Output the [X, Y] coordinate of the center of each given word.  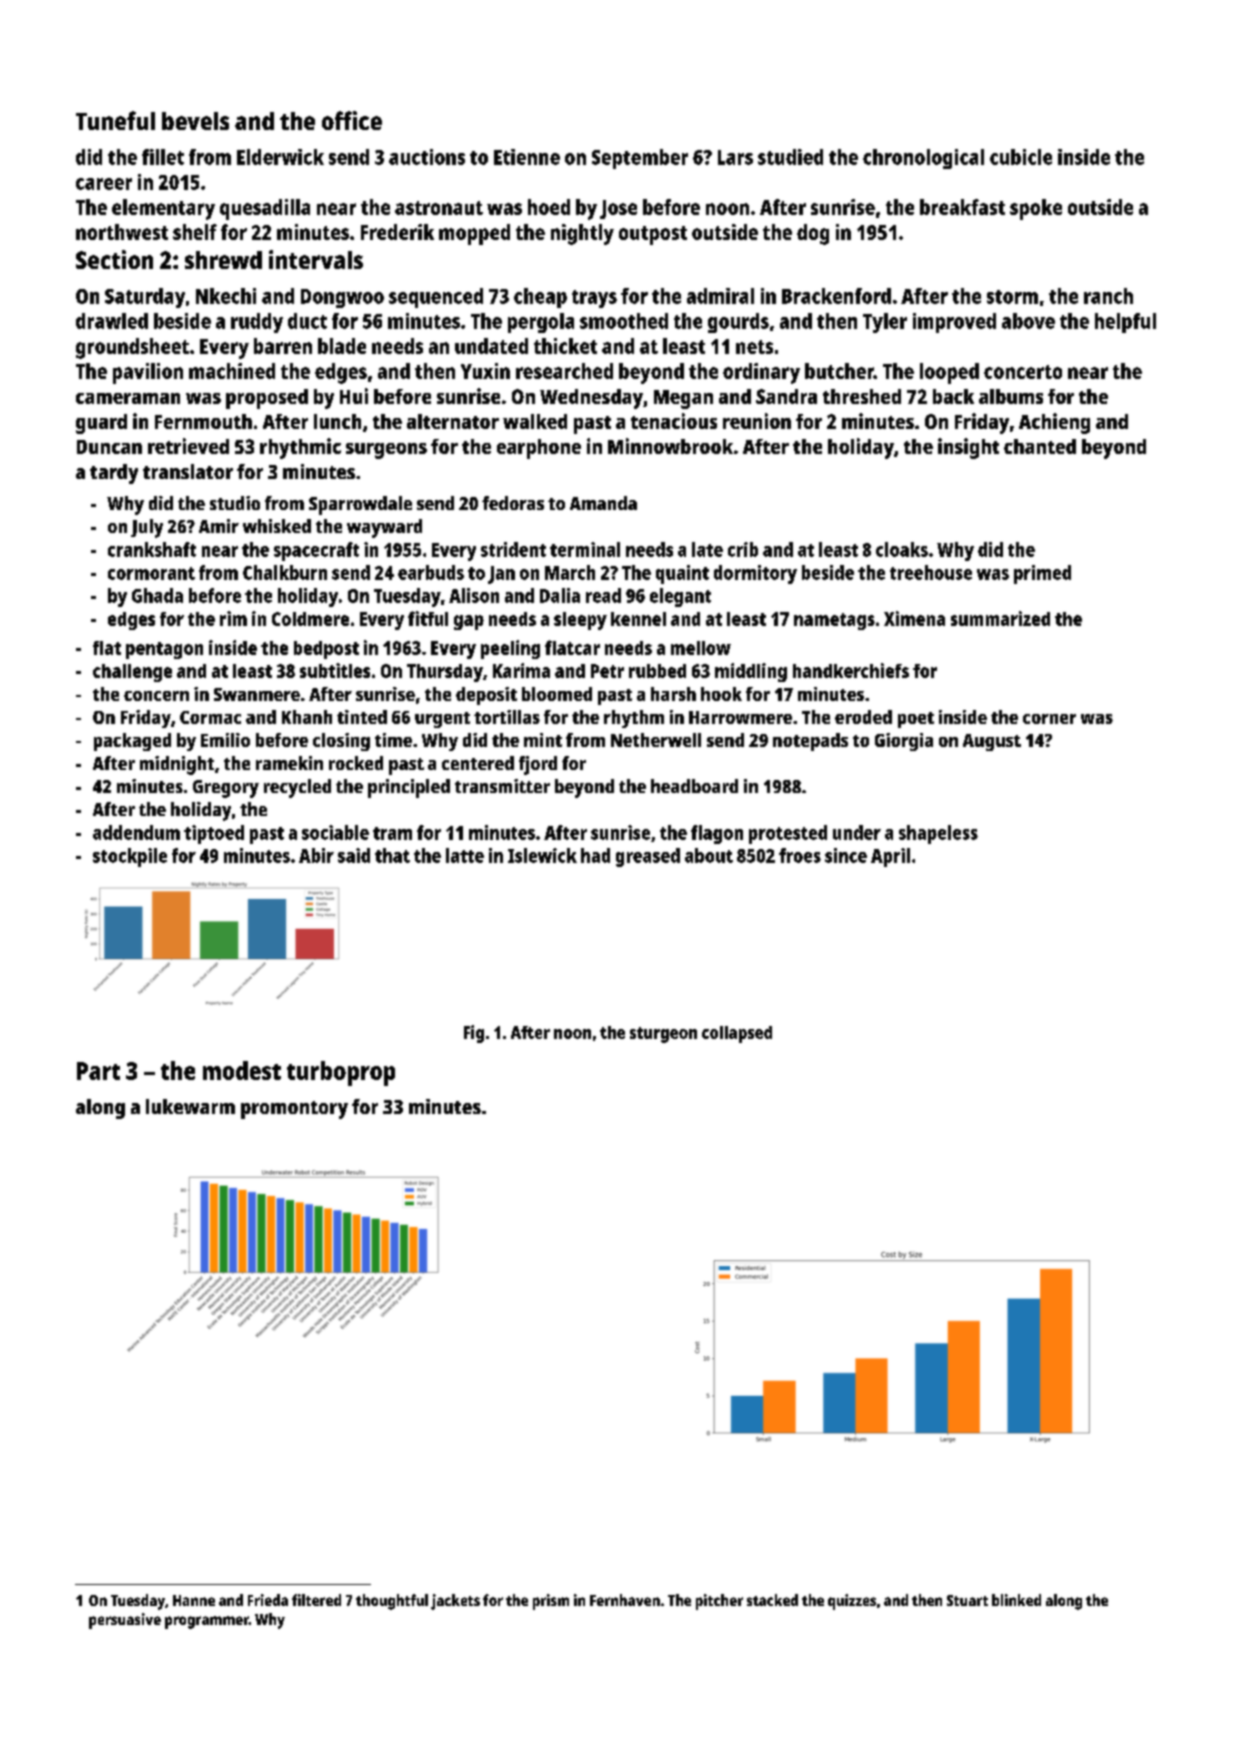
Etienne [527, 157]
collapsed [737, 1034]
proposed [267, 399]
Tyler [885, 323]
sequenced [436, 298]
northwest [122, 232]
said [354, 855]
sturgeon [663, 1035]
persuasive [125, 1621]
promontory [294, 1110]
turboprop [341, 1073]
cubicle [1021, 157]
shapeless [938, 834]
